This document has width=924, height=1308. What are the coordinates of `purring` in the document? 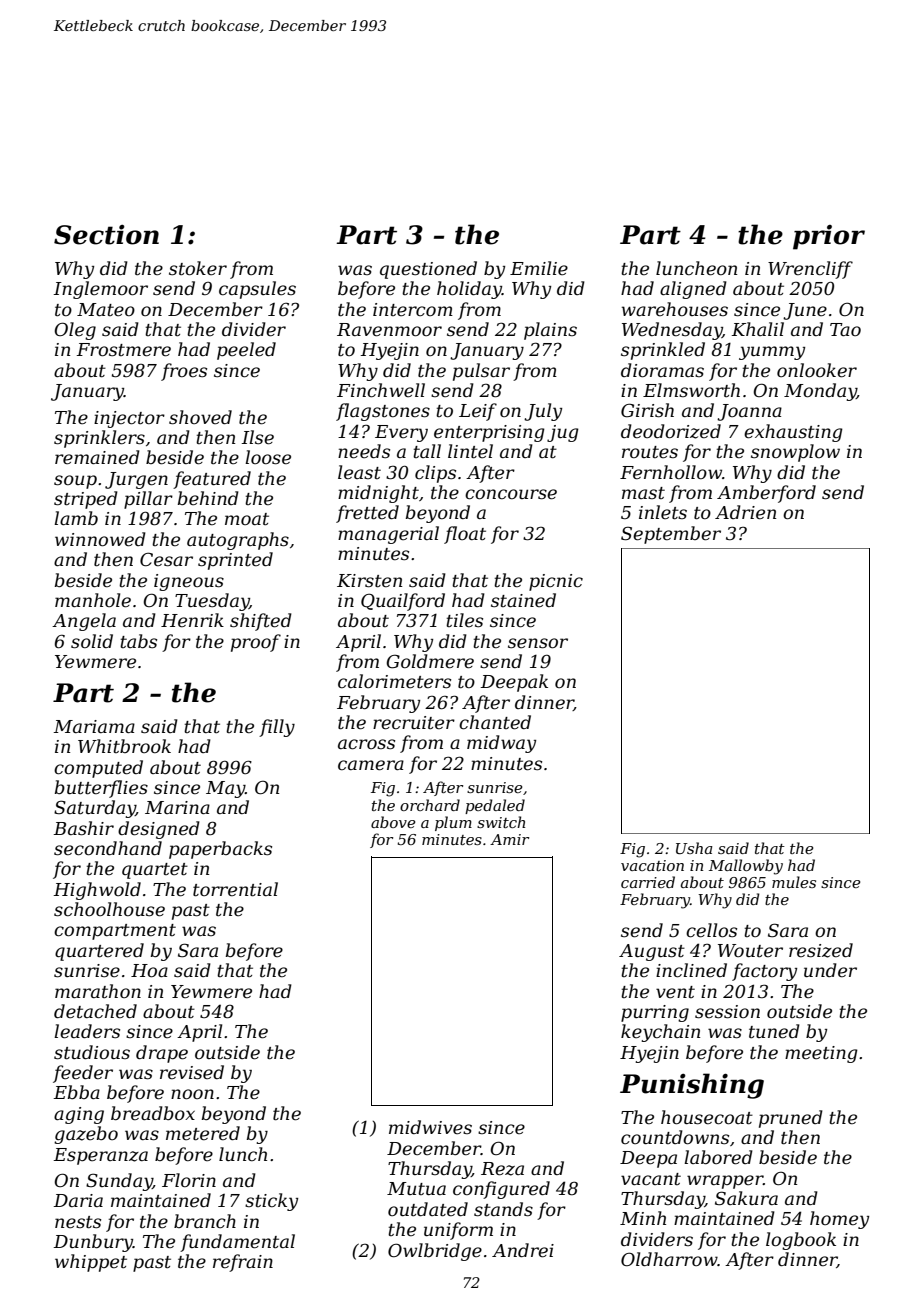 It's located at (655, 1013).
